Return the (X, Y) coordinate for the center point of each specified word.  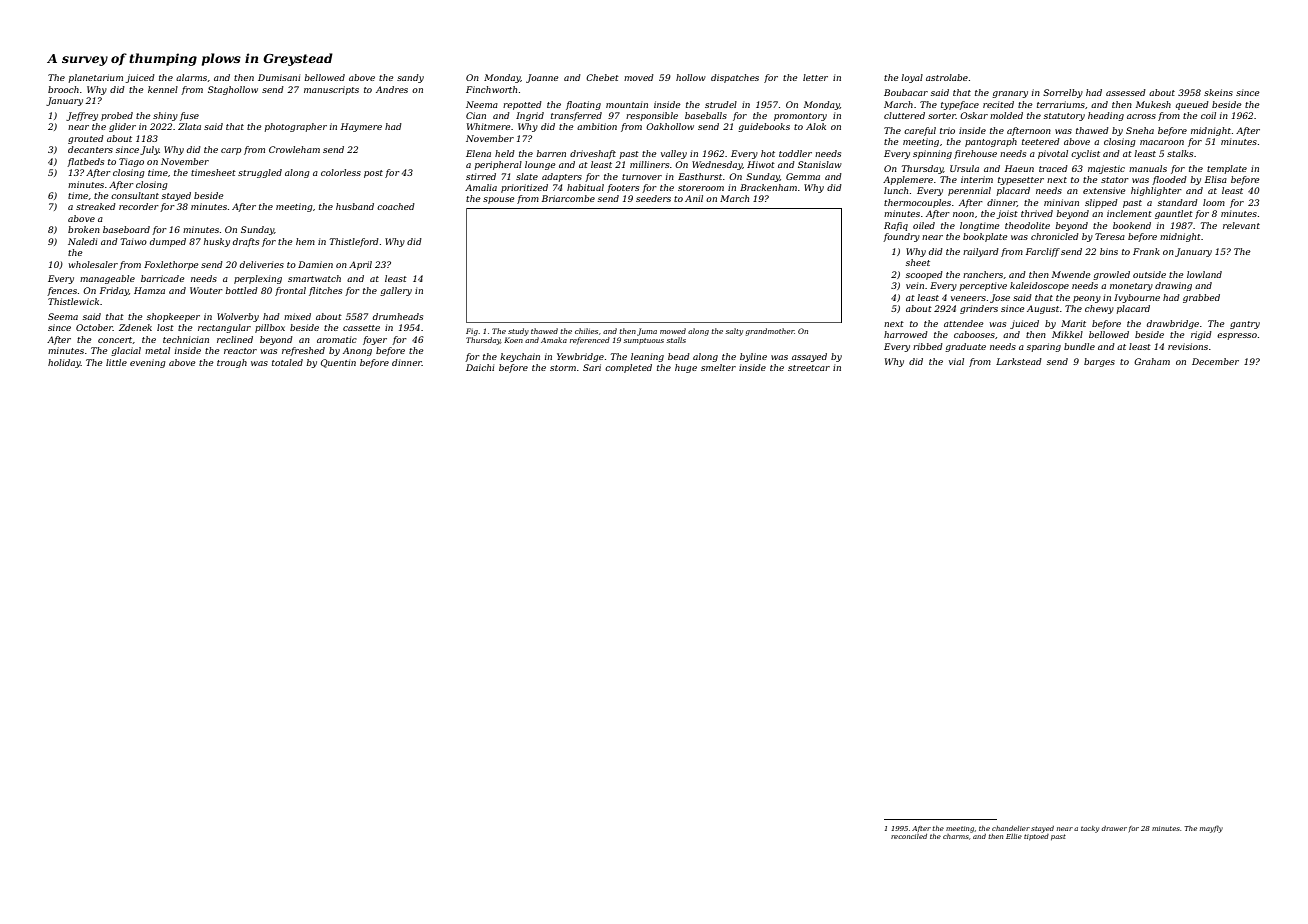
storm (563, 368)
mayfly (1211, 829)
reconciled (909, 836)
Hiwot (761, 164)
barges (1099, 362)
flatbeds (85, 162)
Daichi (480, 367)
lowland (1204, 274)
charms (956, 836)
